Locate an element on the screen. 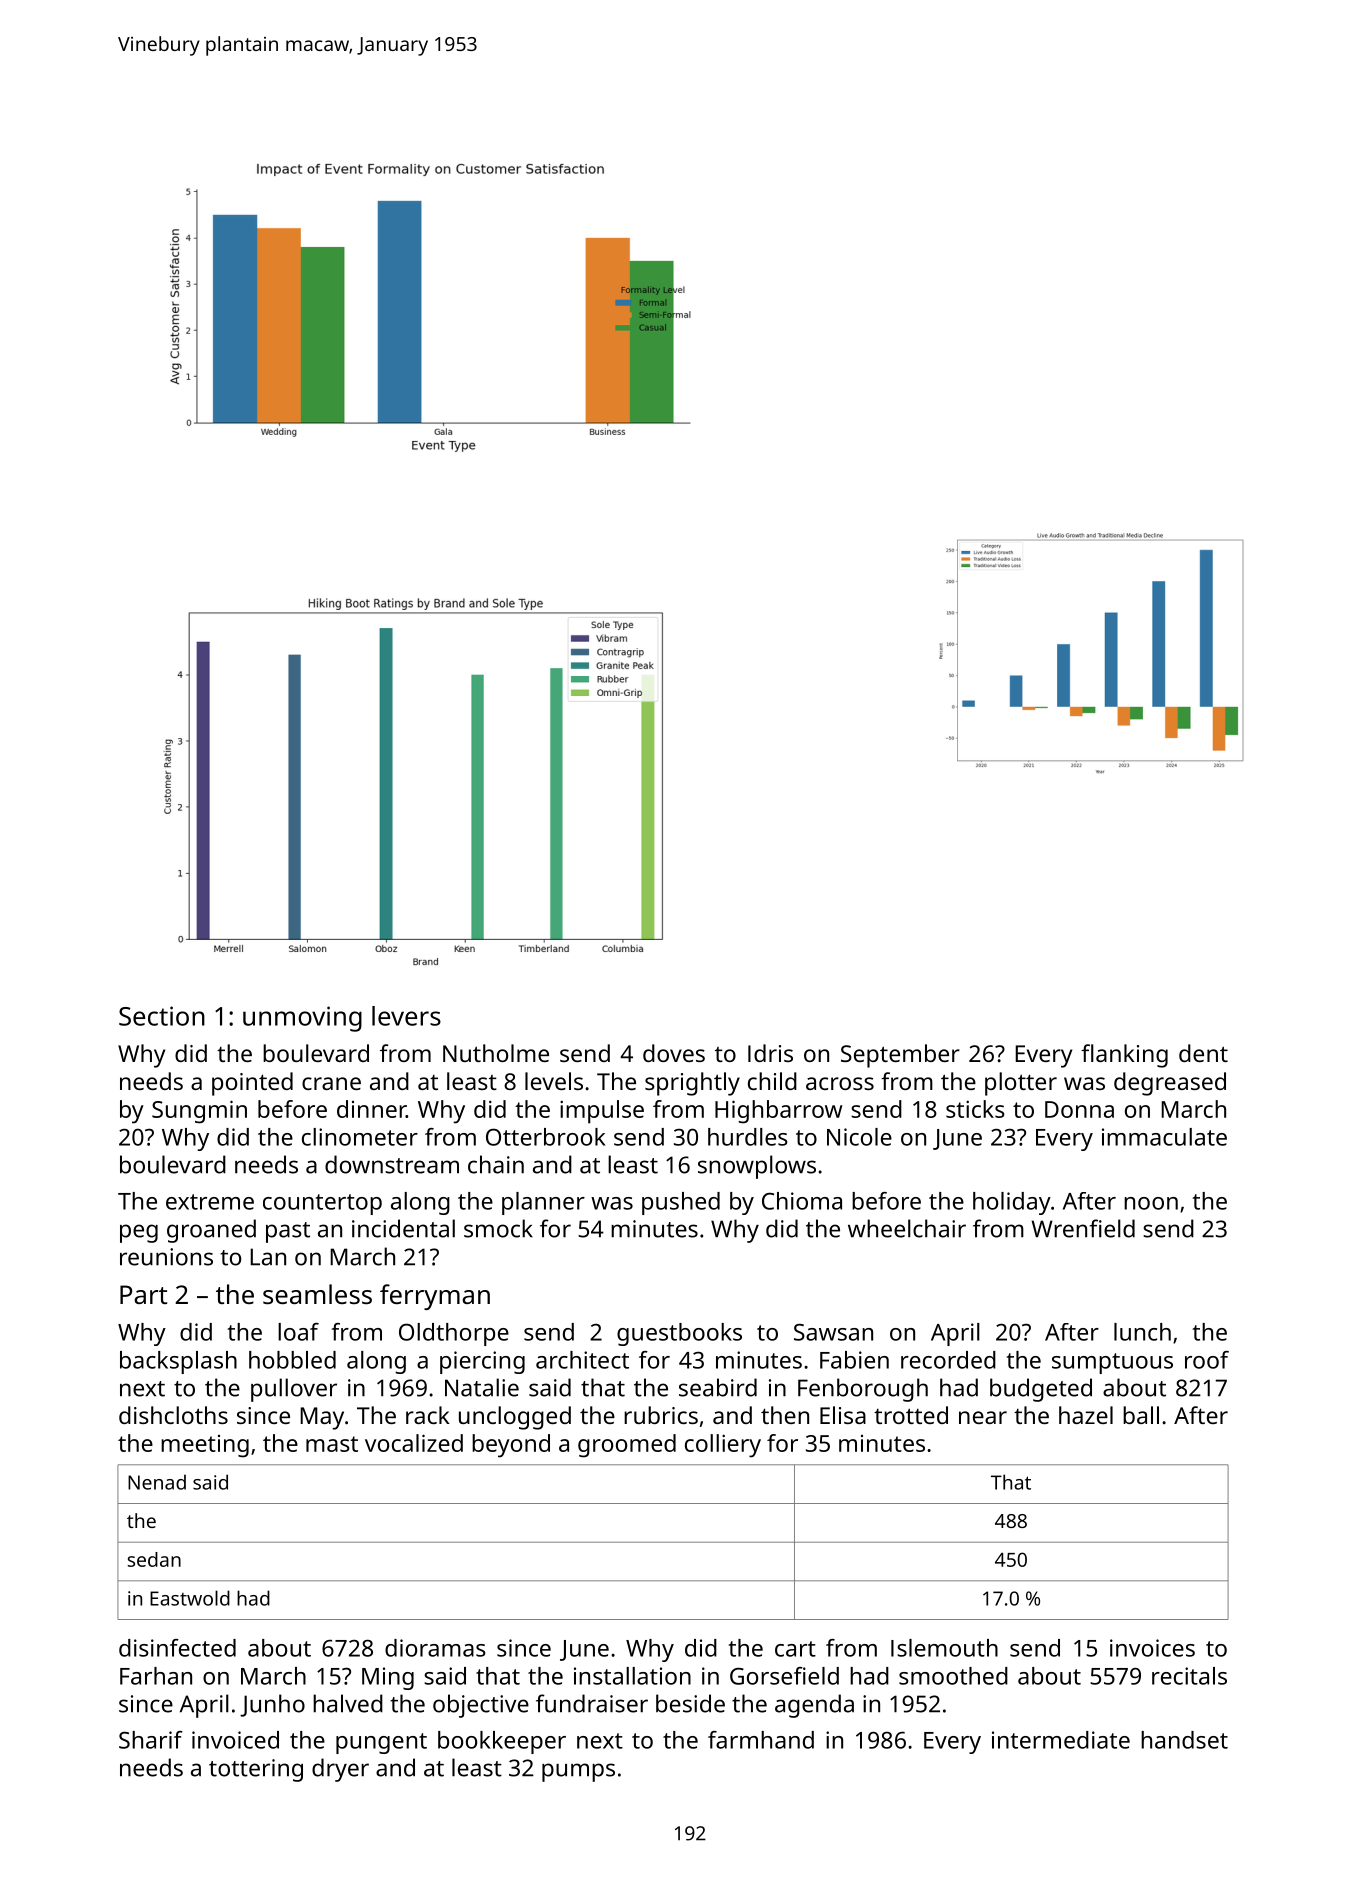  doves is located at coordinates (674, 1053).
